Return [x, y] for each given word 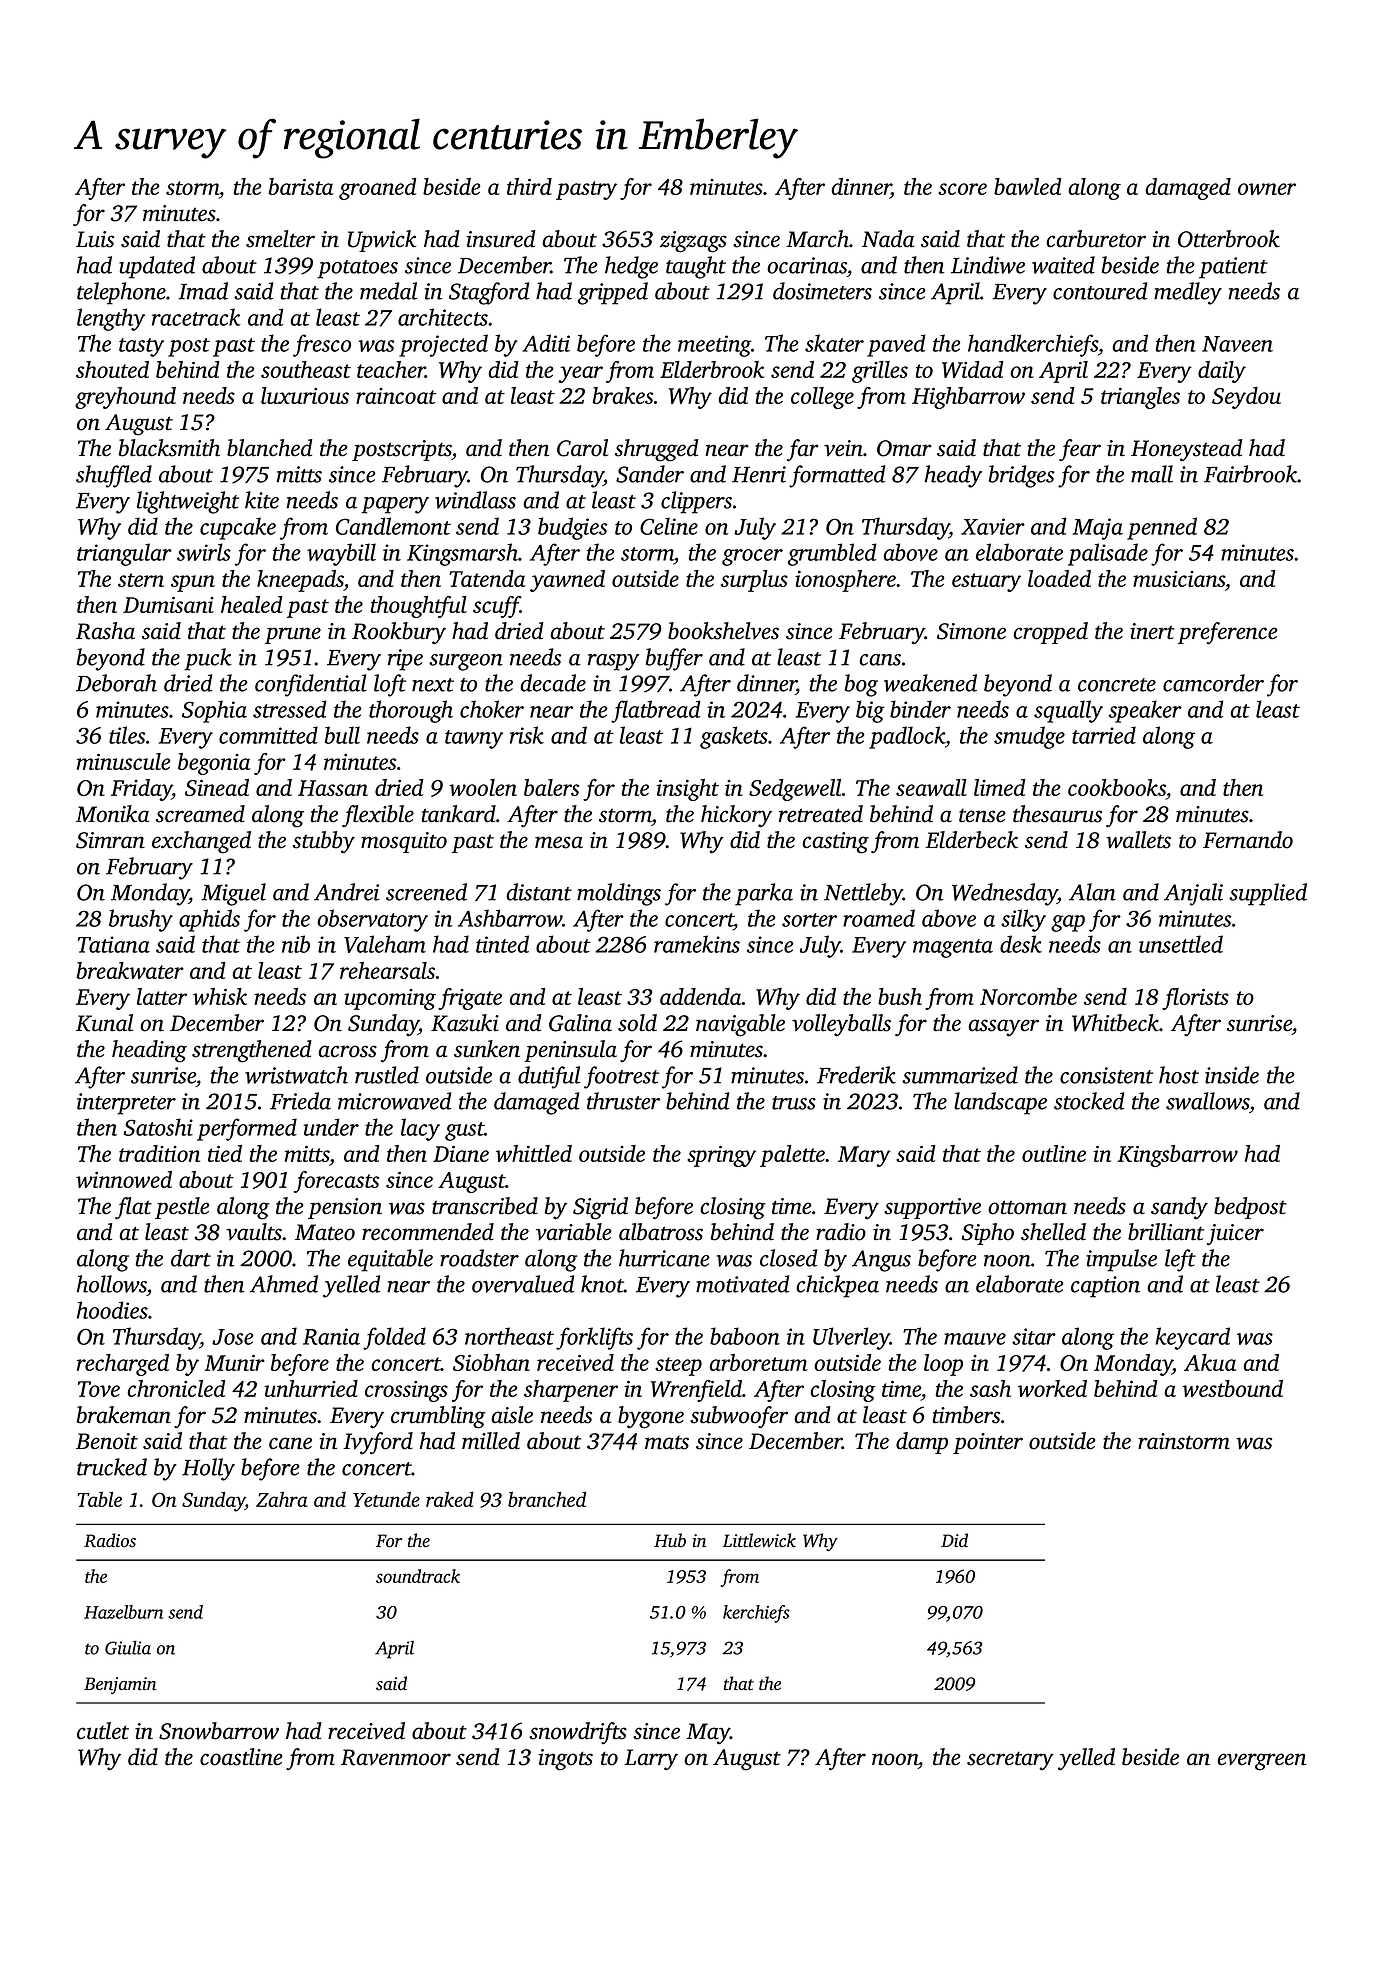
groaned [378, 189]
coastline [241, 1757]
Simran [110, 840]
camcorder [1213, 683]
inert [1152, 631]
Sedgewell [795, 790]
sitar [1034, 1336]
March [817, 239]
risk [527, 735]
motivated [742, 1284]
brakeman [124, 1415]
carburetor [1096, 239]
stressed [290, 709]
